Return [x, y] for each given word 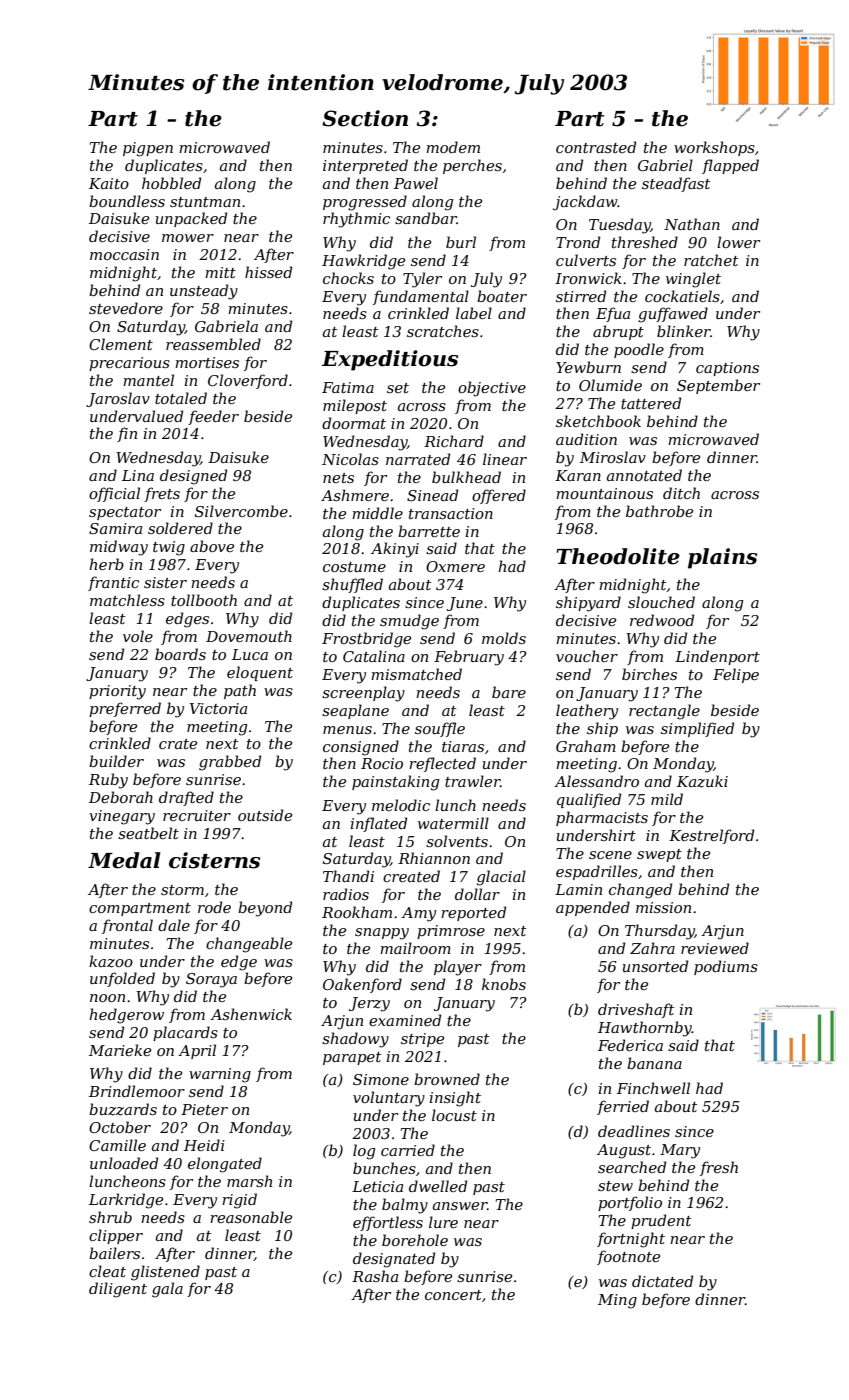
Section [365, 118]
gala [167, 1290]
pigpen [148, 149]
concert [453, 1295]
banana [654, 1063]
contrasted [596, 147]
